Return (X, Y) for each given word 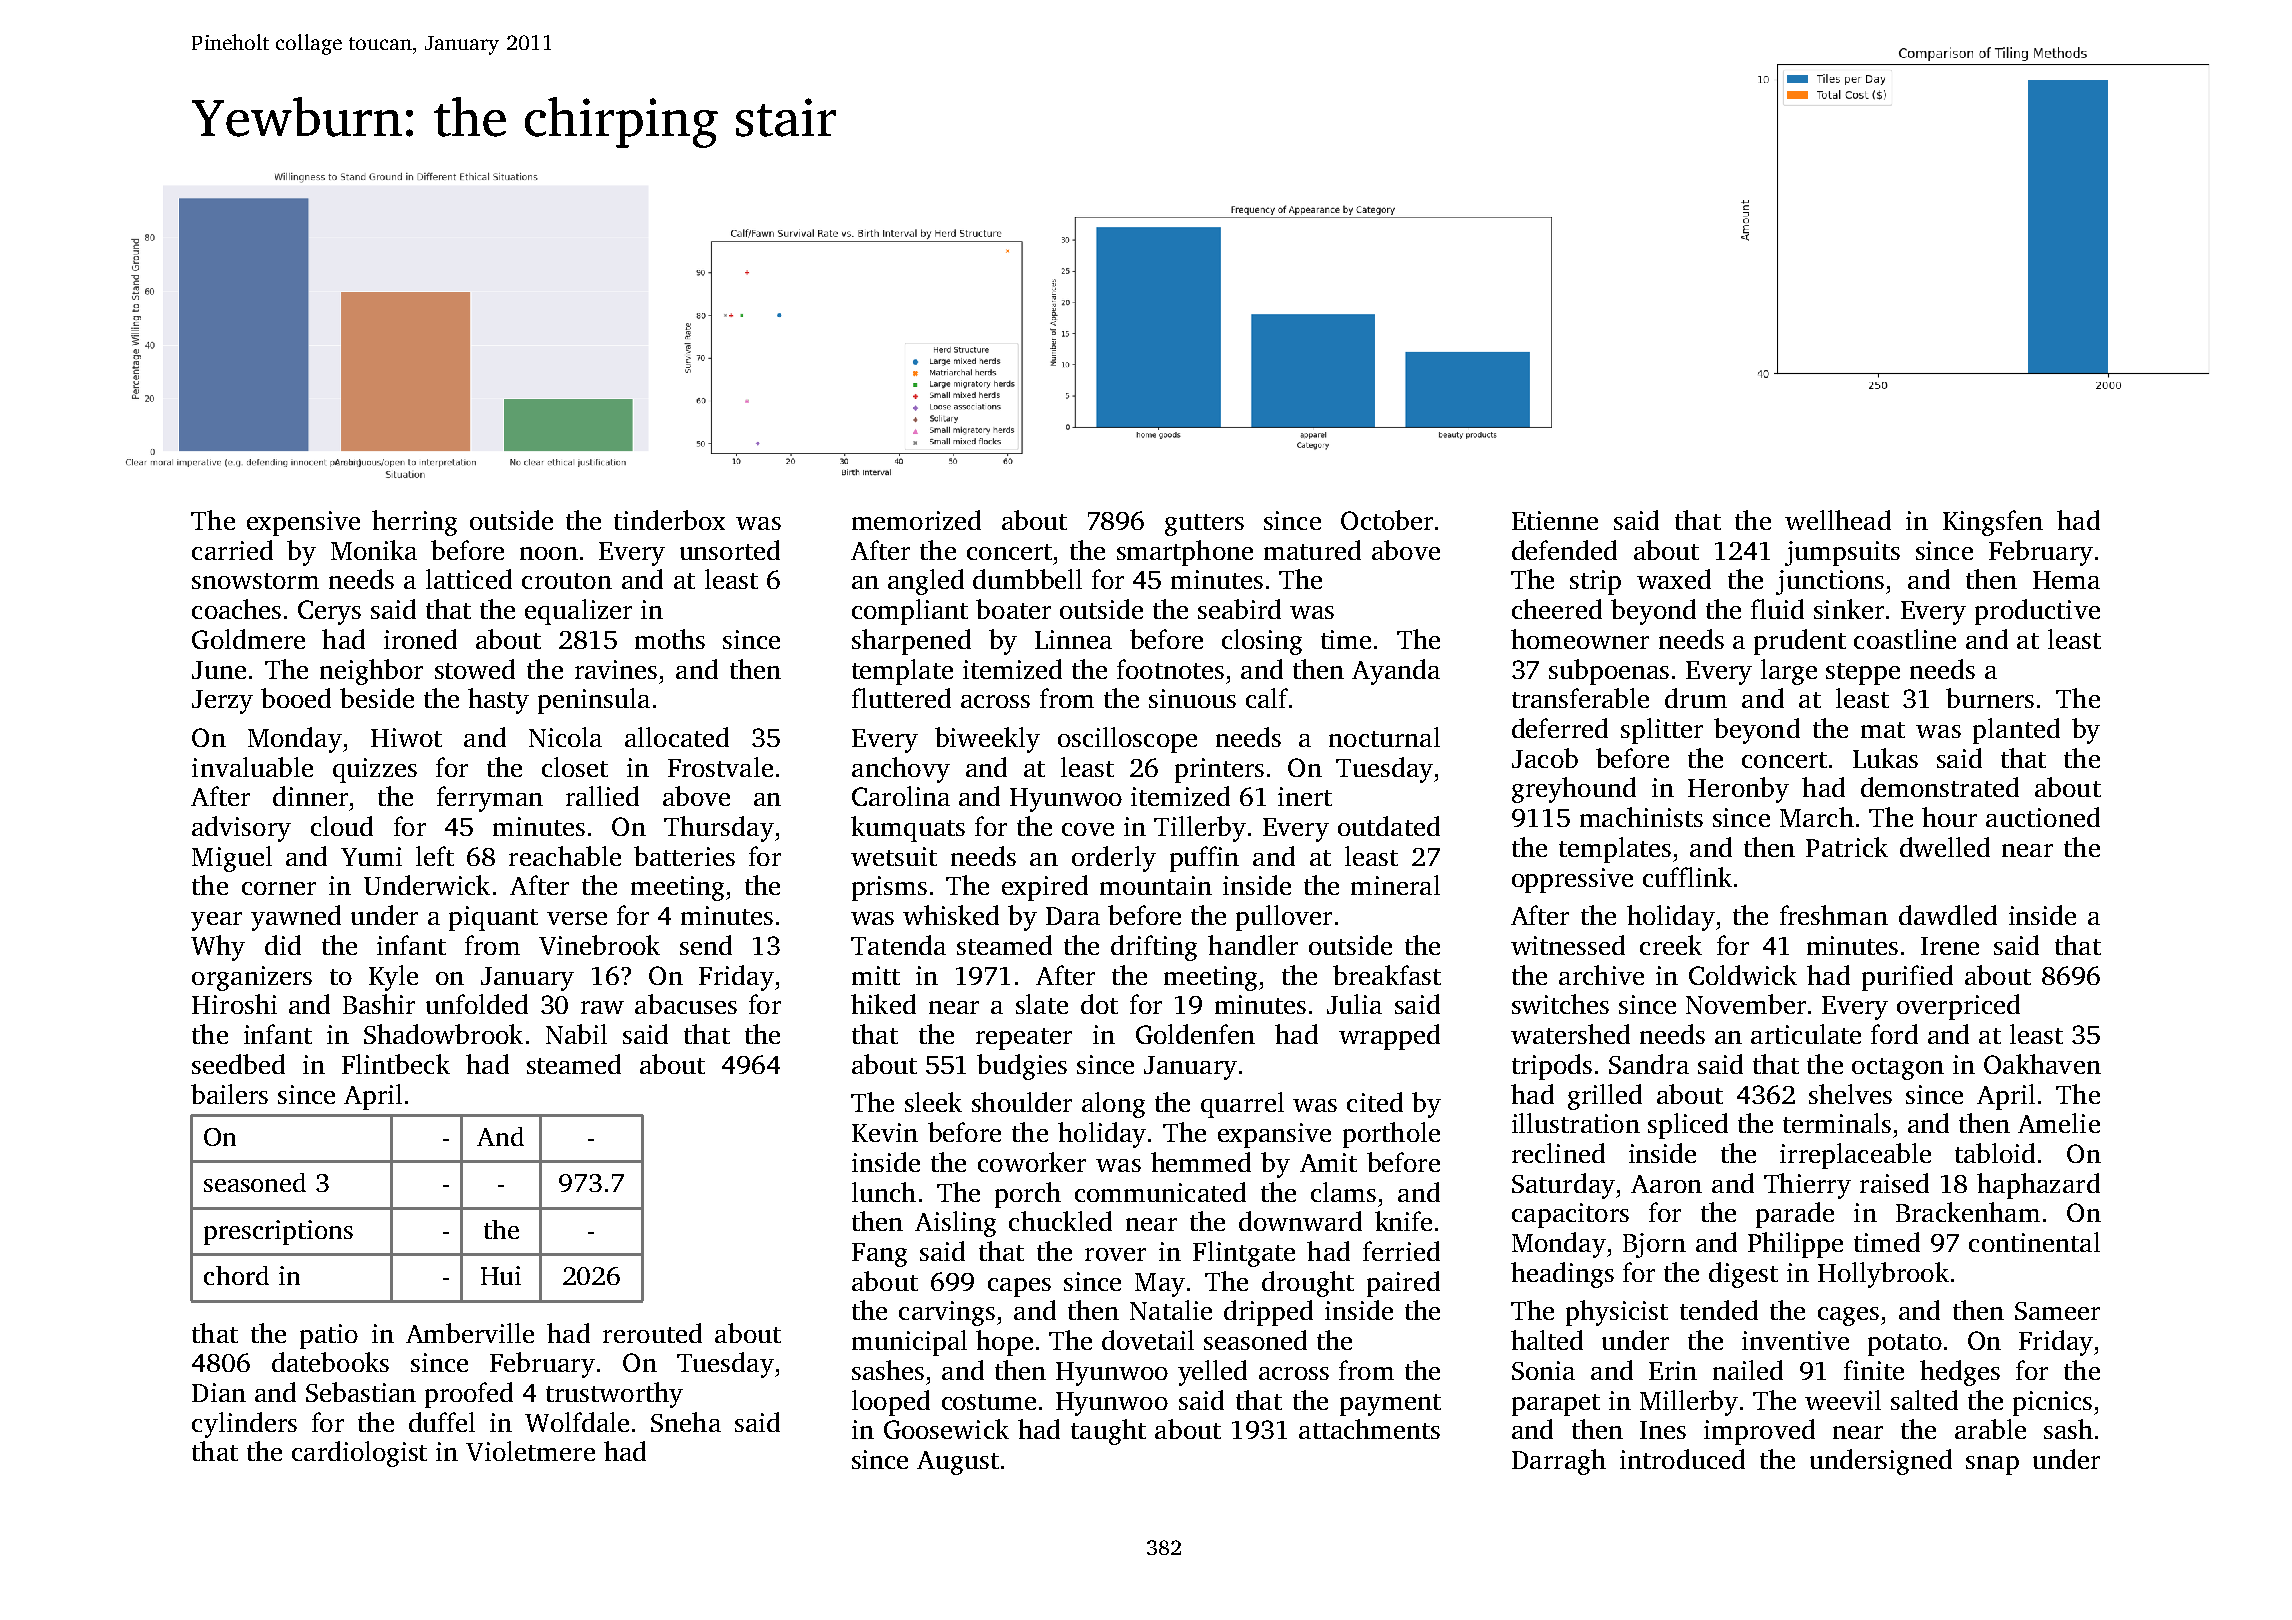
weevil (1843, 1400)
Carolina (901, 796)
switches (1560, 1004)
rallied (602, 796)
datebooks (330, 1362)
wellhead (1838, 520)
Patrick (1847, 847)
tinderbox (669, 520)
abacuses (686, 1004)
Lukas (1885, 758)
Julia (1354, 1004)
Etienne (1555, 520)
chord (236, 1275)
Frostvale (720, 767)
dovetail (1148, 1340)
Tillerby (1200, 829)
